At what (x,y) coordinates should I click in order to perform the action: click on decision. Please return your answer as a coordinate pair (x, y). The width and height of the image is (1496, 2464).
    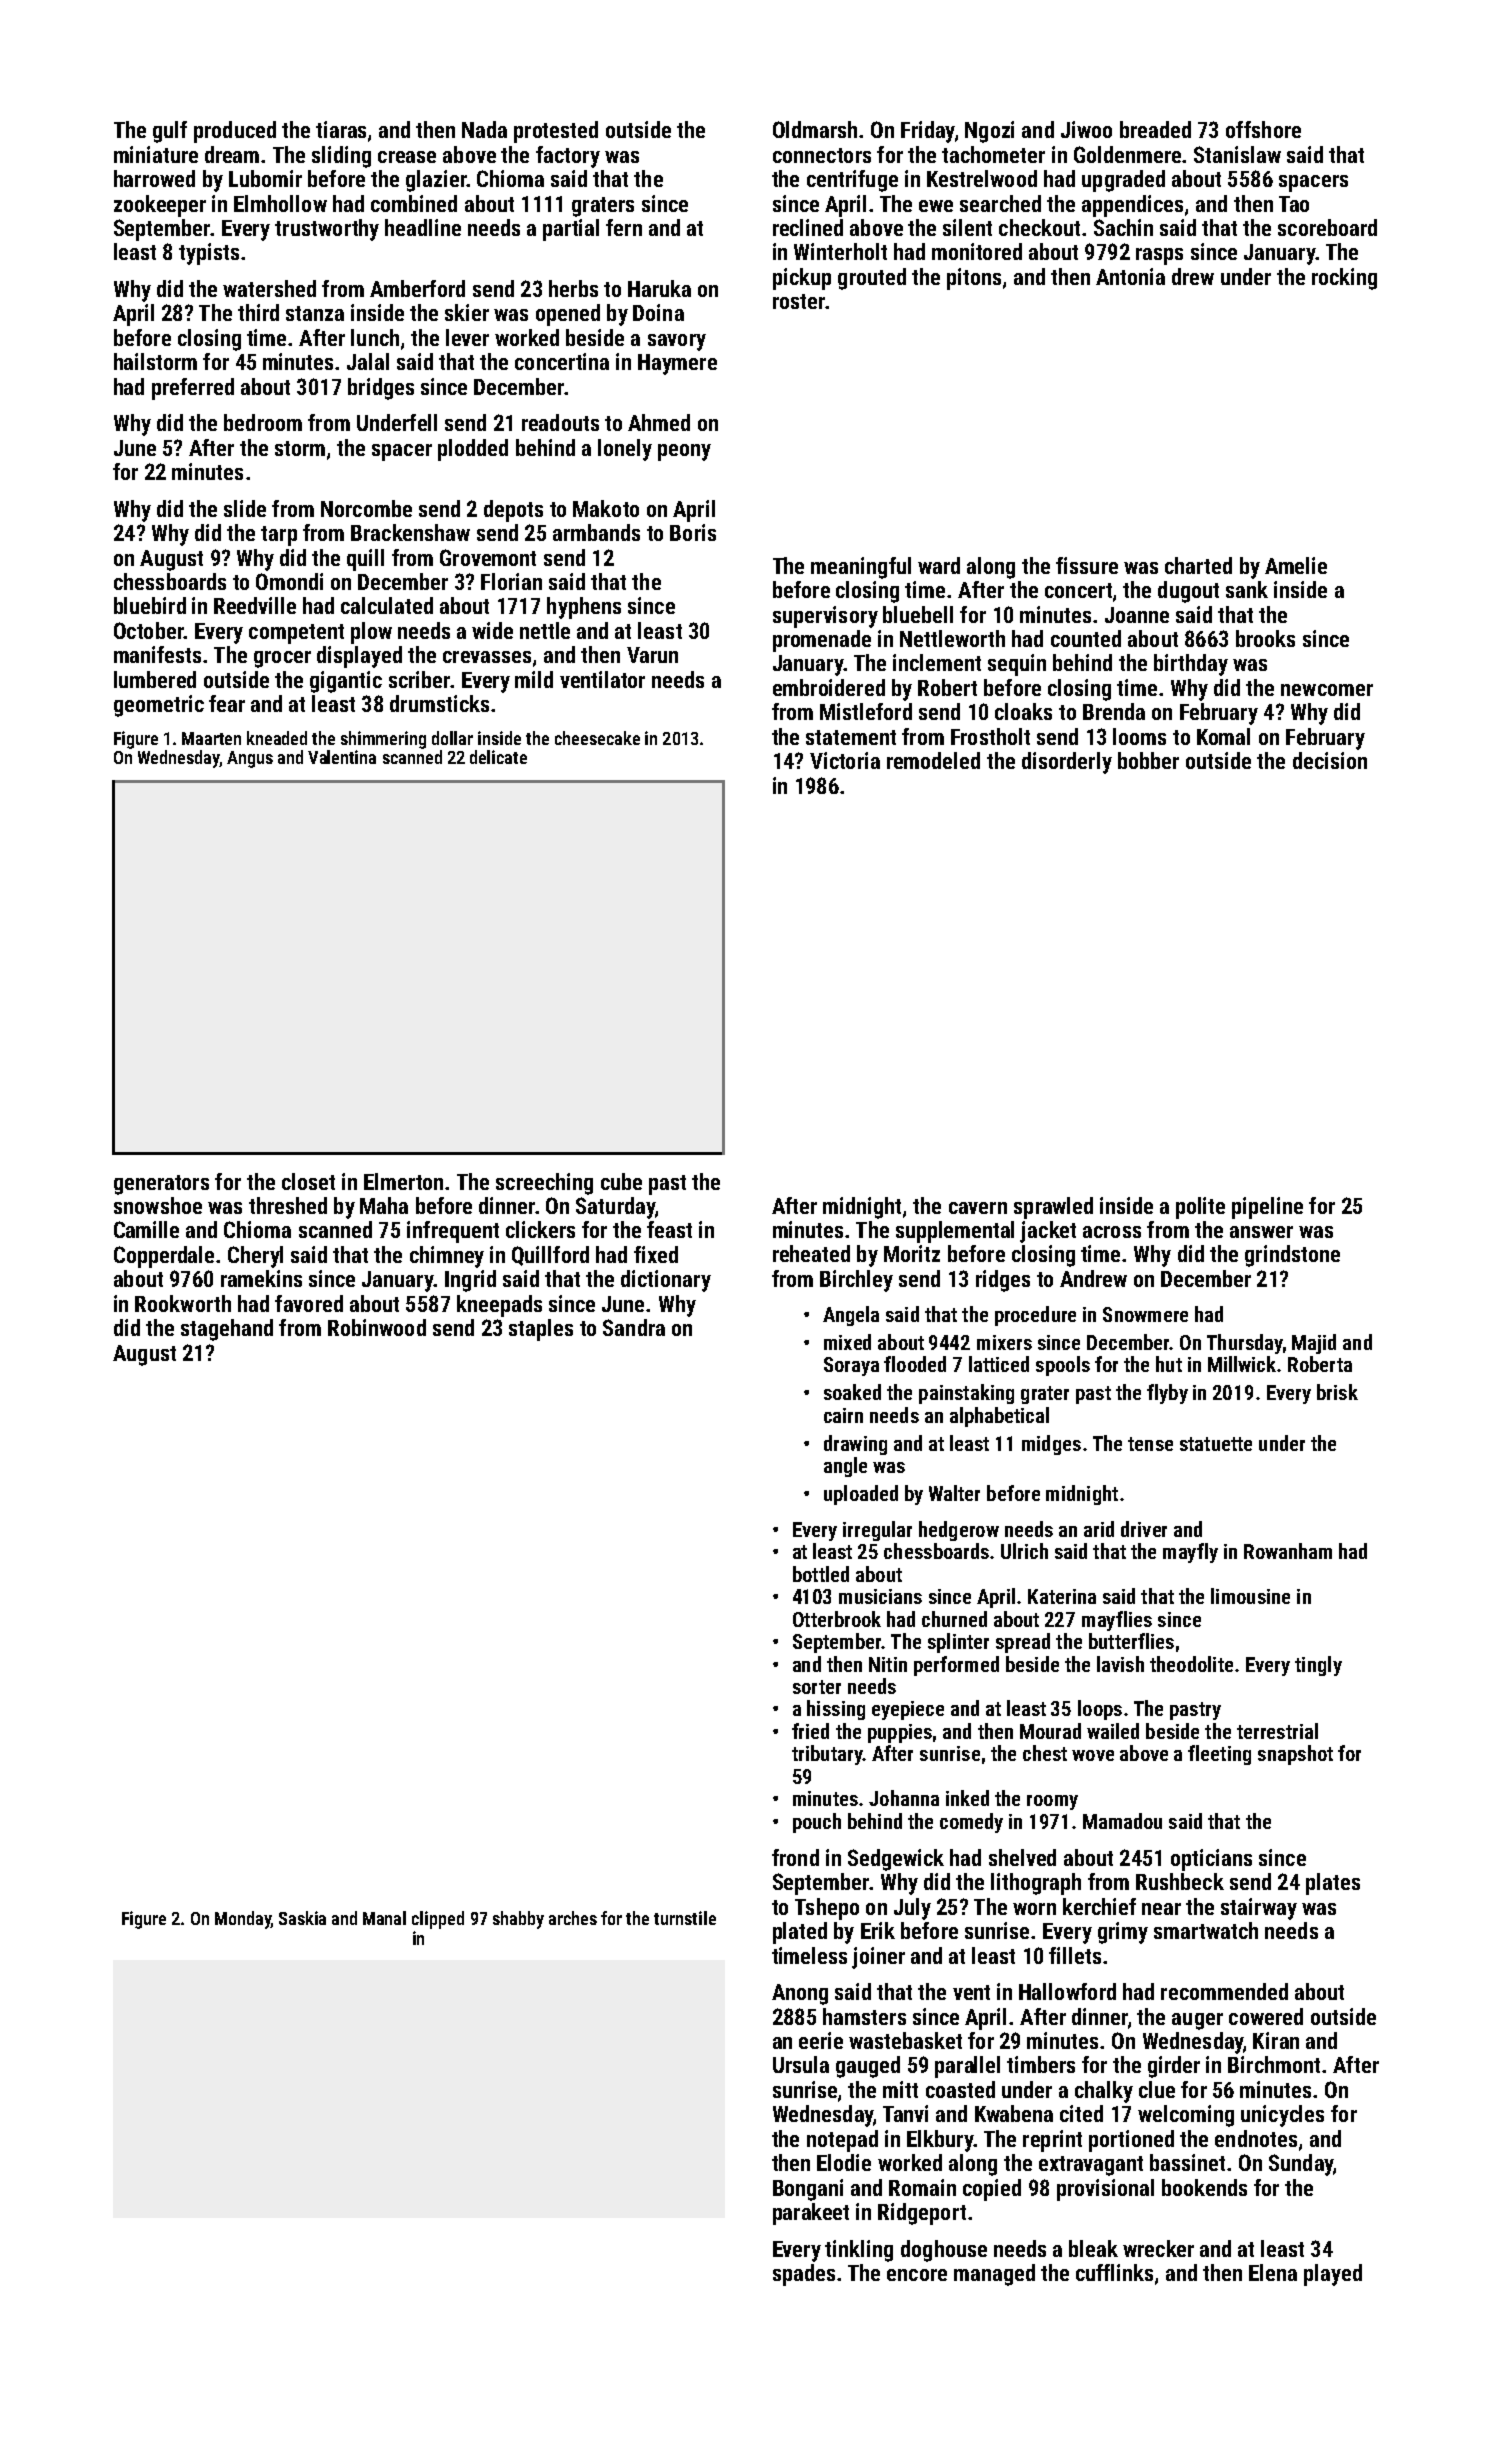
    Looking at the image, I should click on (1330, 760).
